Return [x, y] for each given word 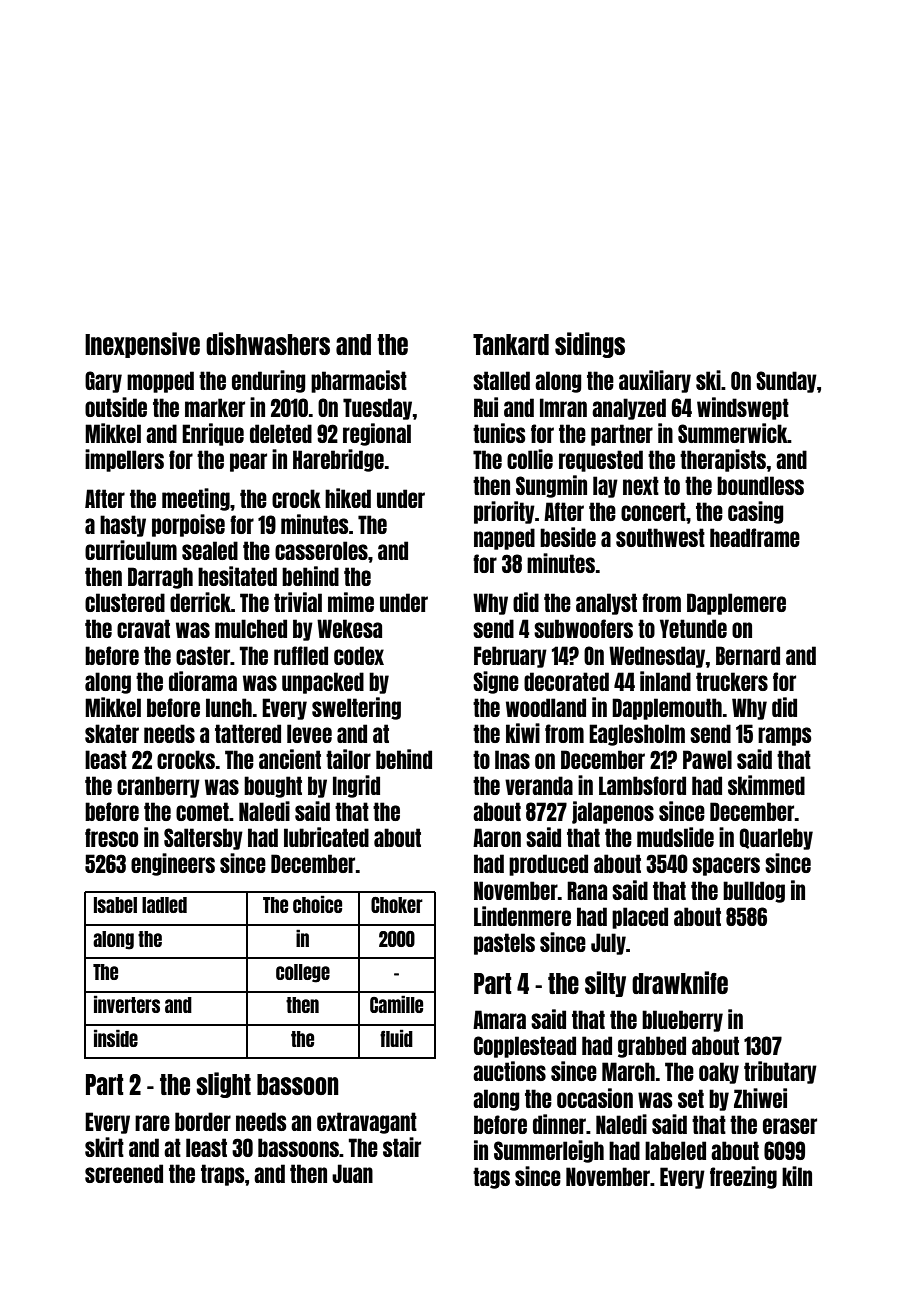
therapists [723, 460]
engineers [173, 864]
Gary [103, 382]
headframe [755, 537]
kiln [797, 1176]
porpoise [188, 525]
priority [504, 512]
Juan [352, 1173]
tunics [499, 433]
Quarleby [776, 839]
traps [223, 1175]
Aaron [497, 837]
